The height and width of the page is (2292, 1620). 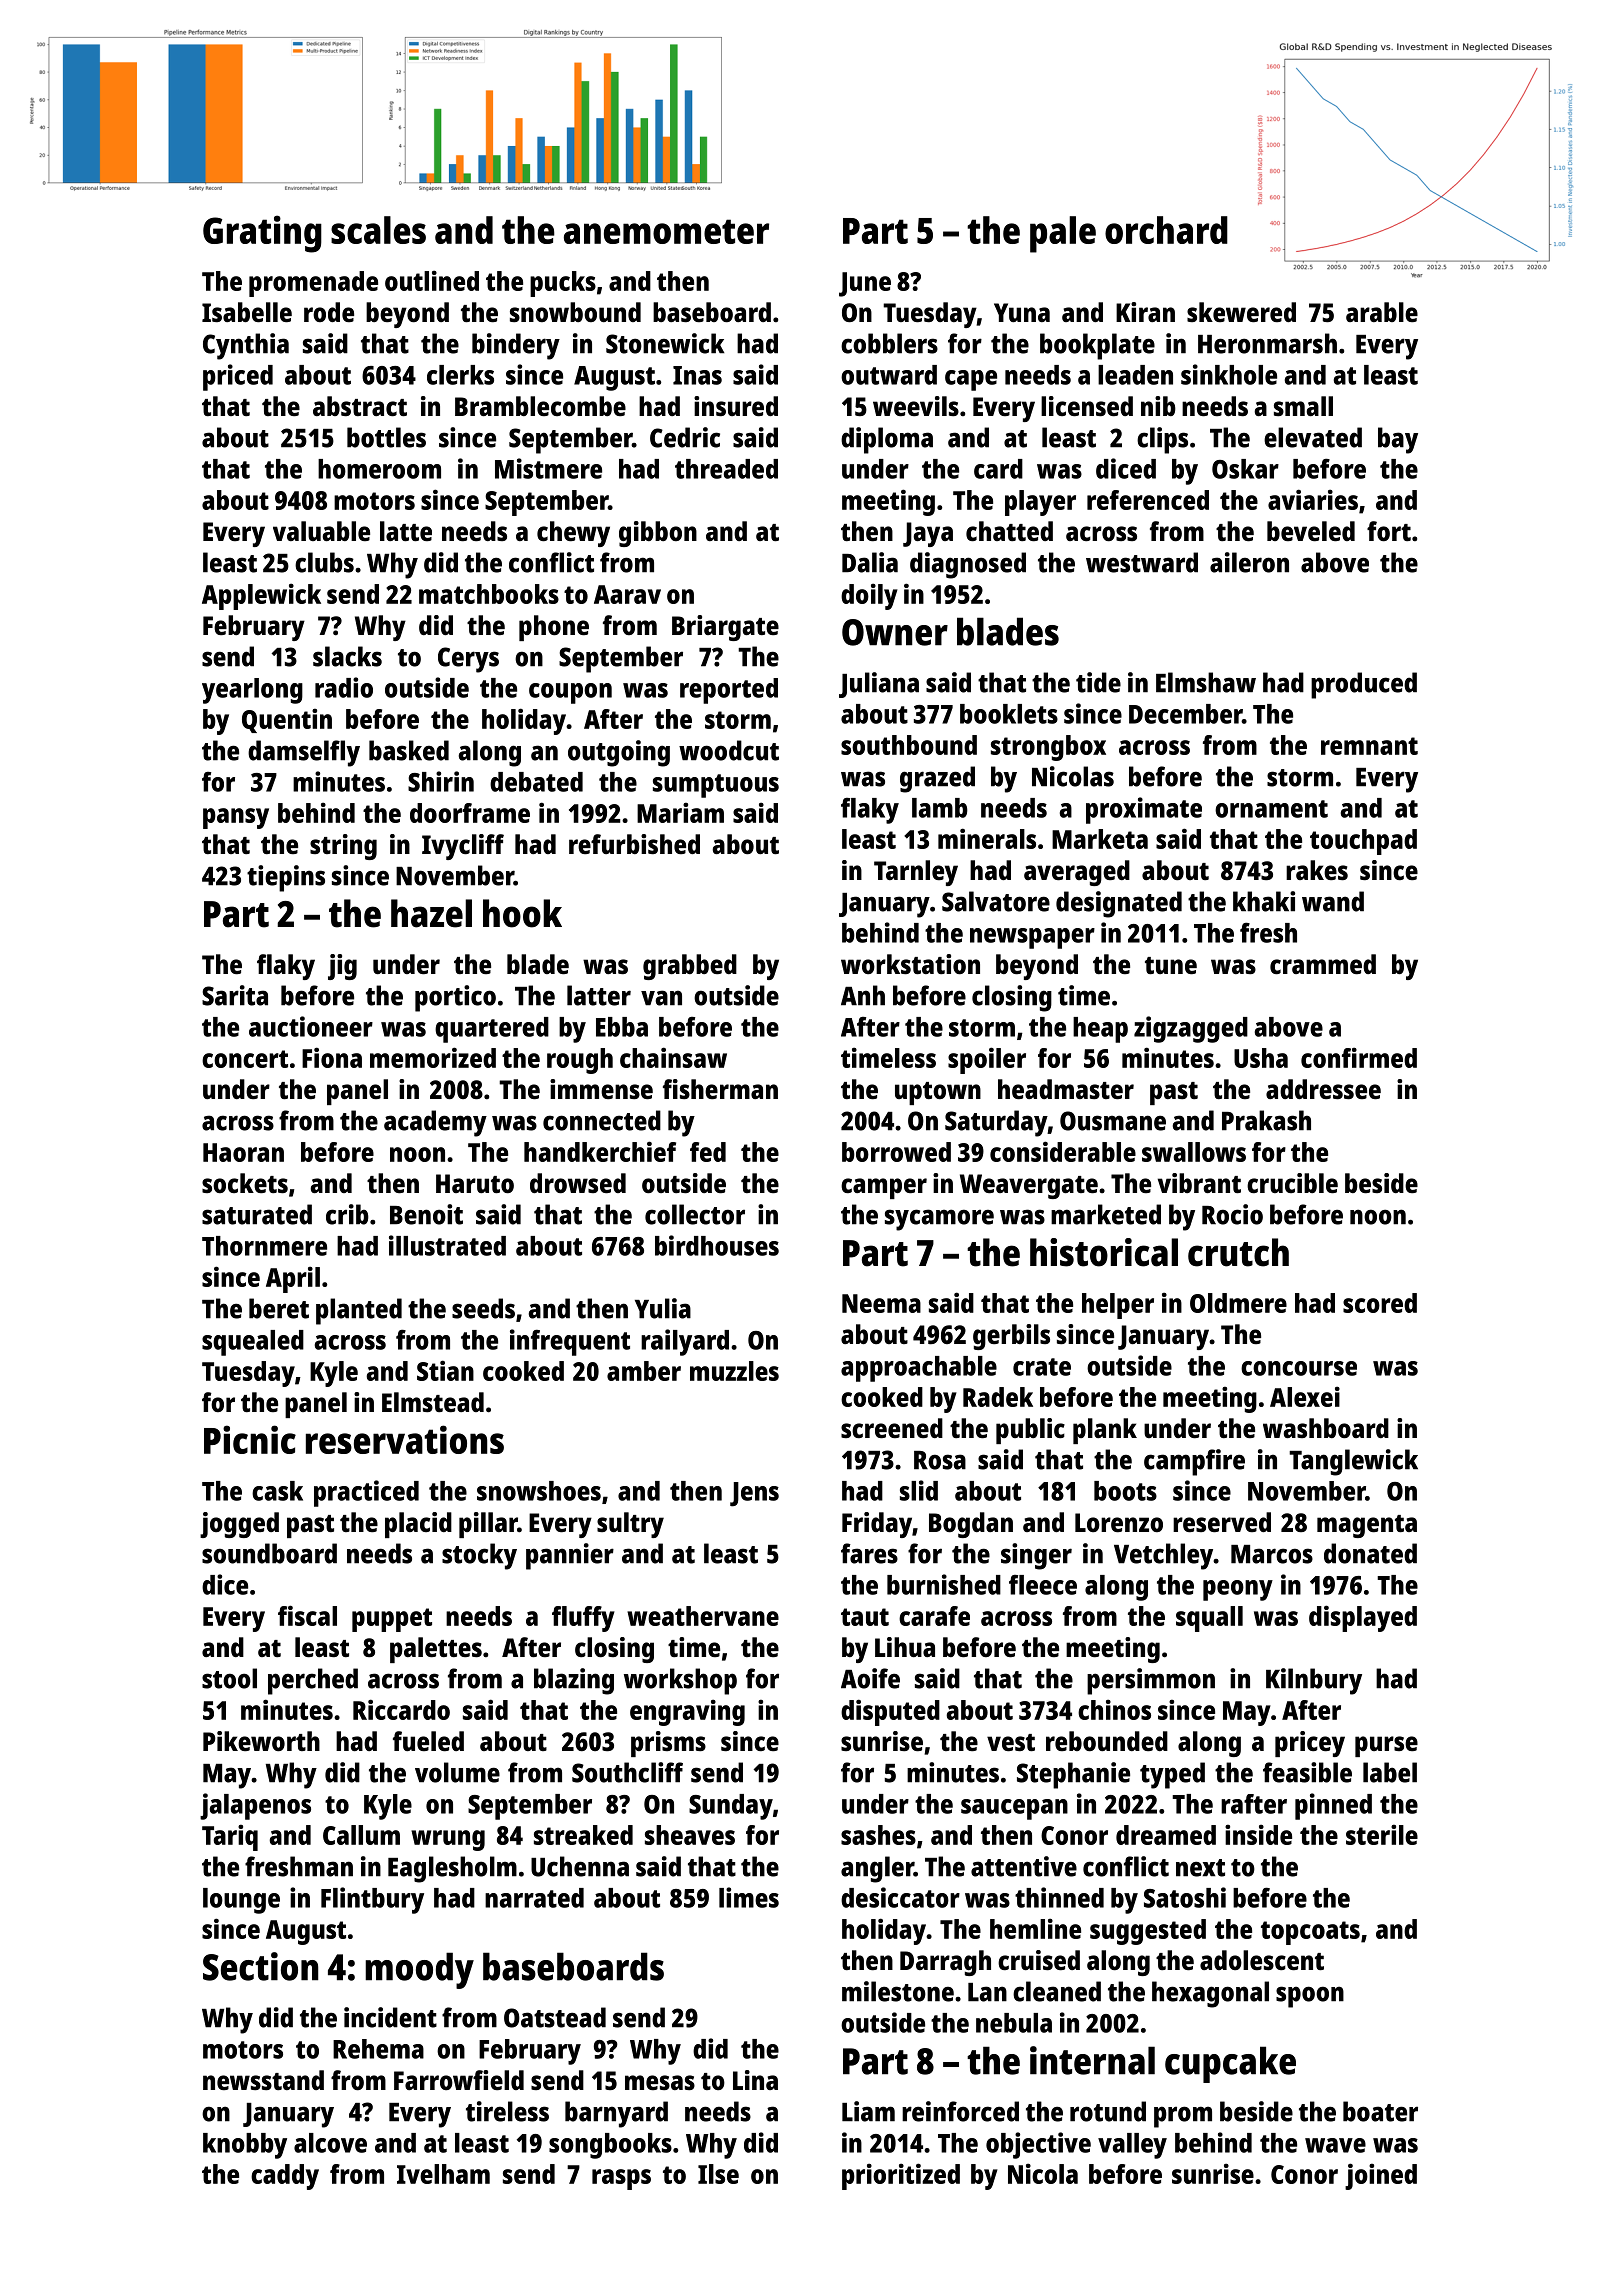 What do you see at coordinates (359, 1311) in the page?
I see `planted` at bounding box center [359, 1311].
